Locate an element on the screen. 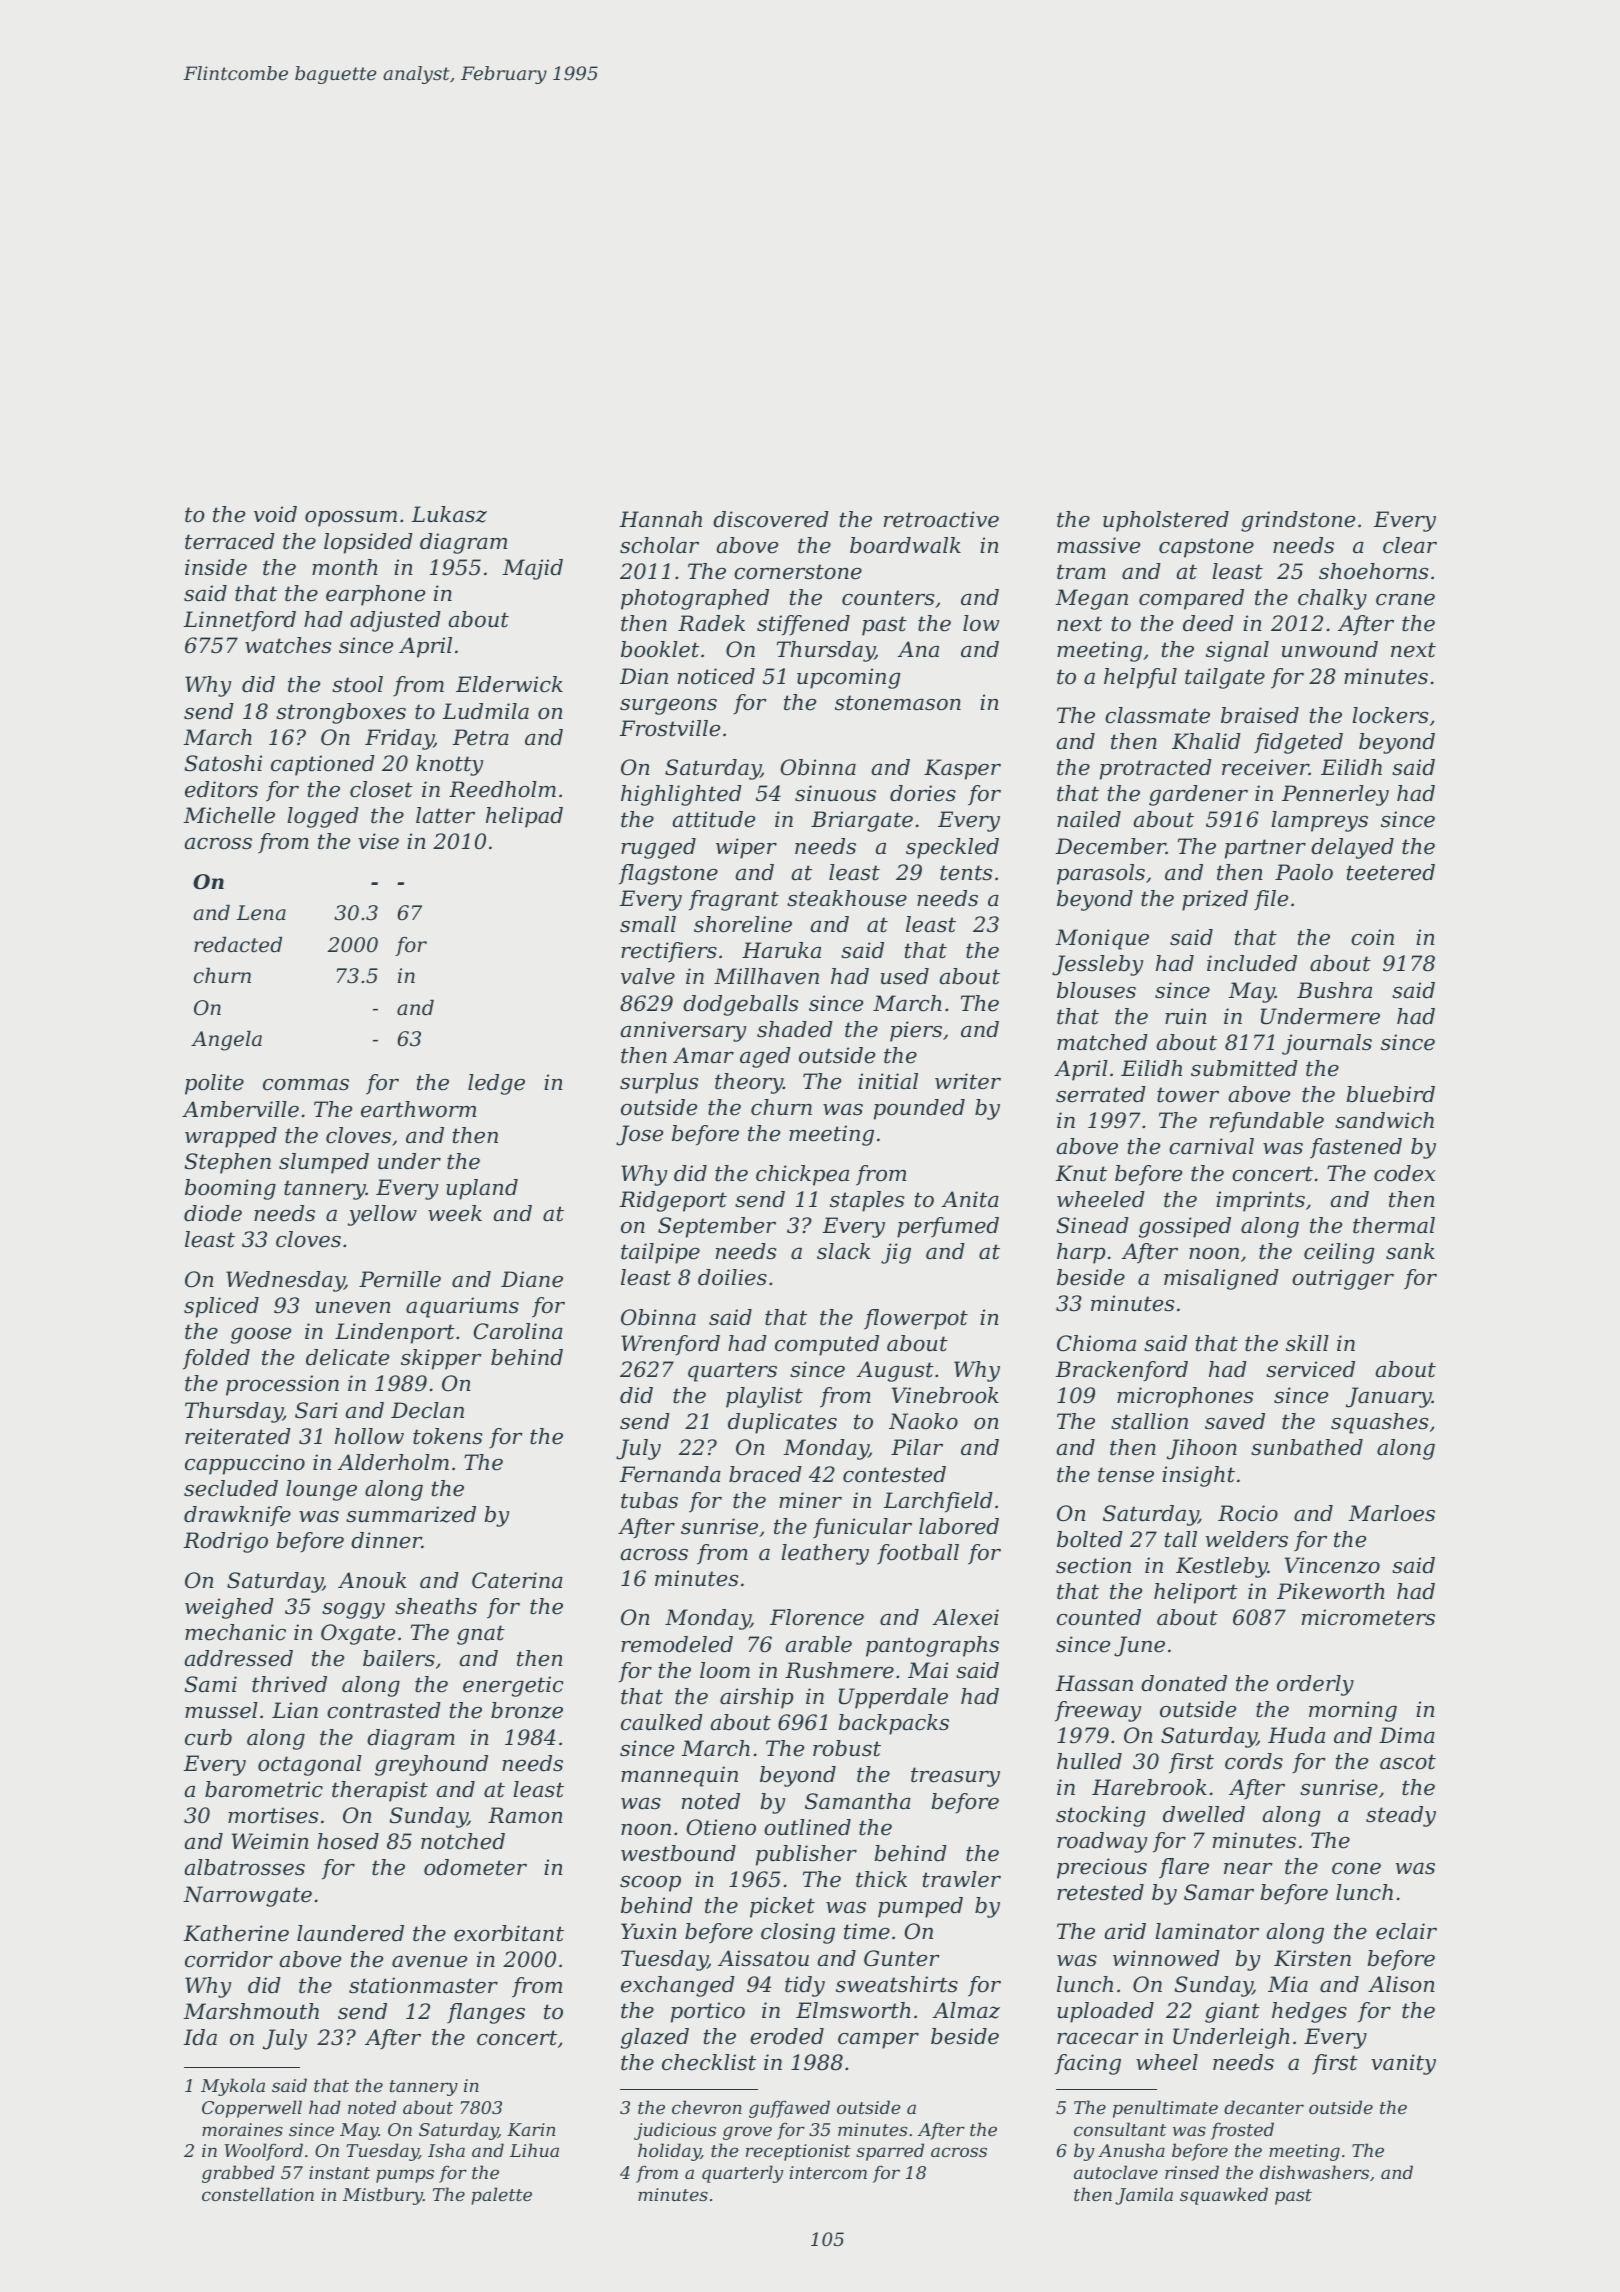 This screenshot has height=2292, width=1620. included is located at coordinates (1252, 963).
